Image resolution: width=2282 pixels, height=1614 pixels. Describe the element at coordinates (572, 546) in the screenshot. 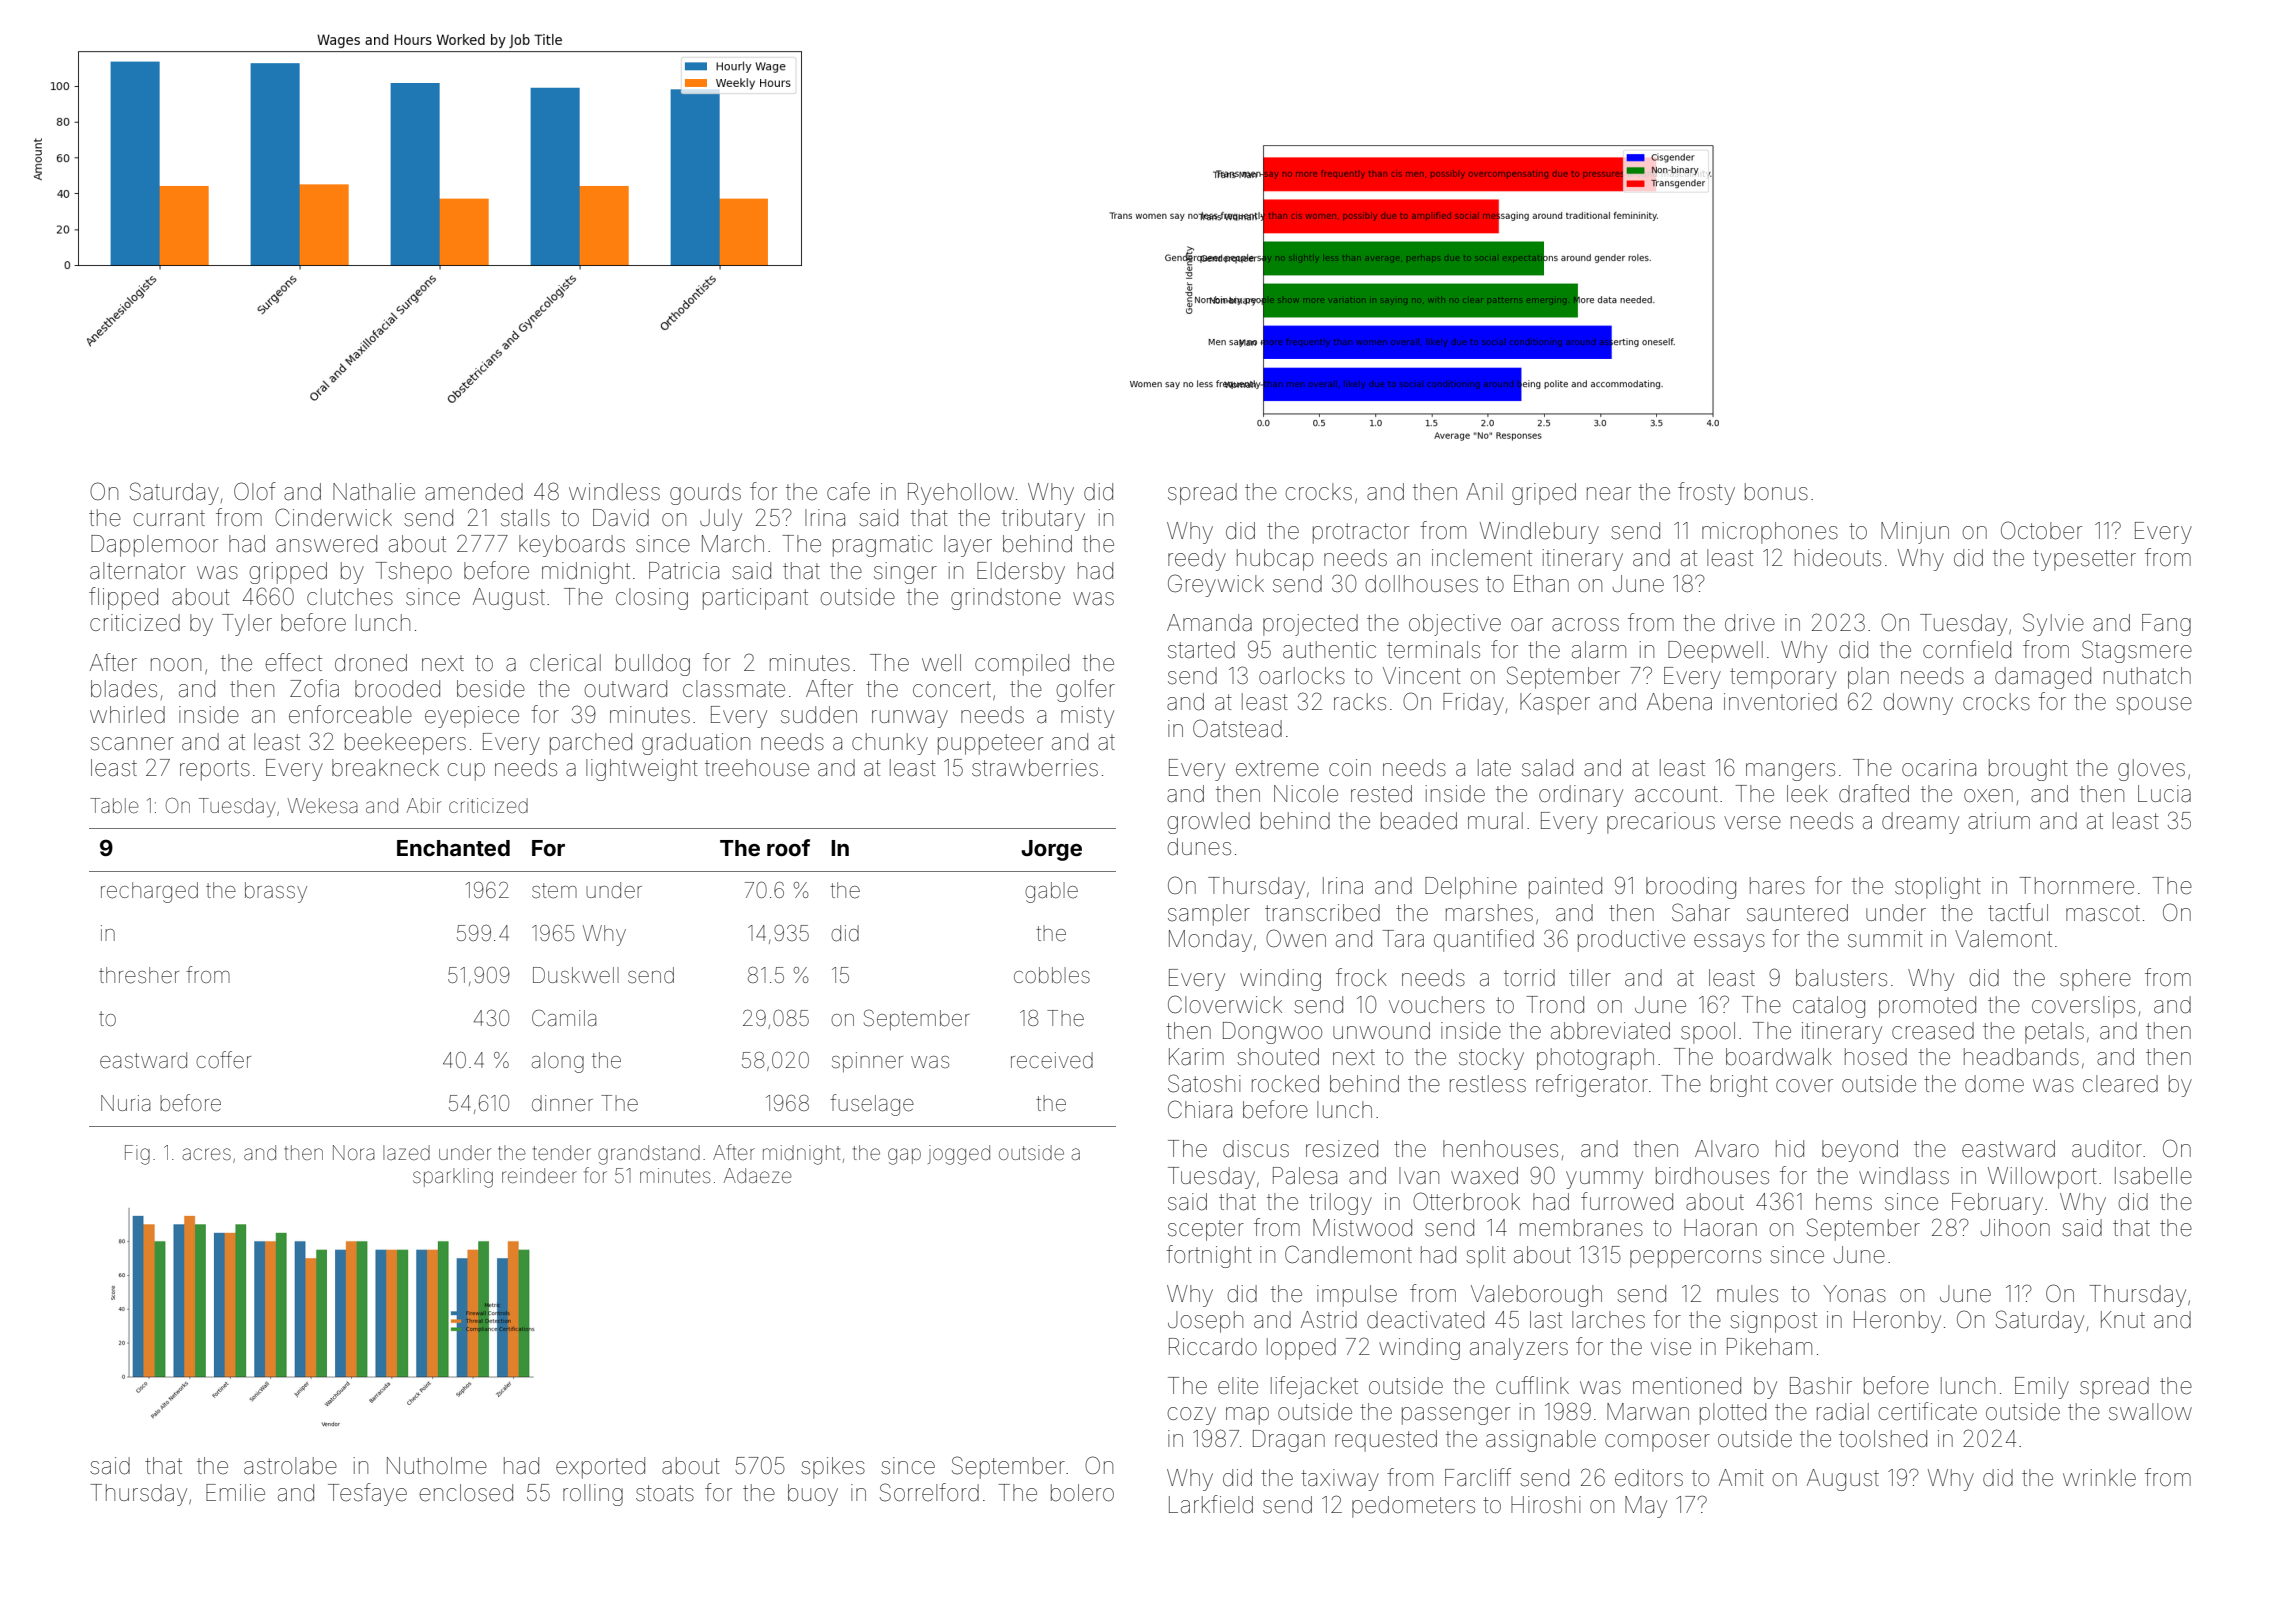

I see `keyboards` at that location.
